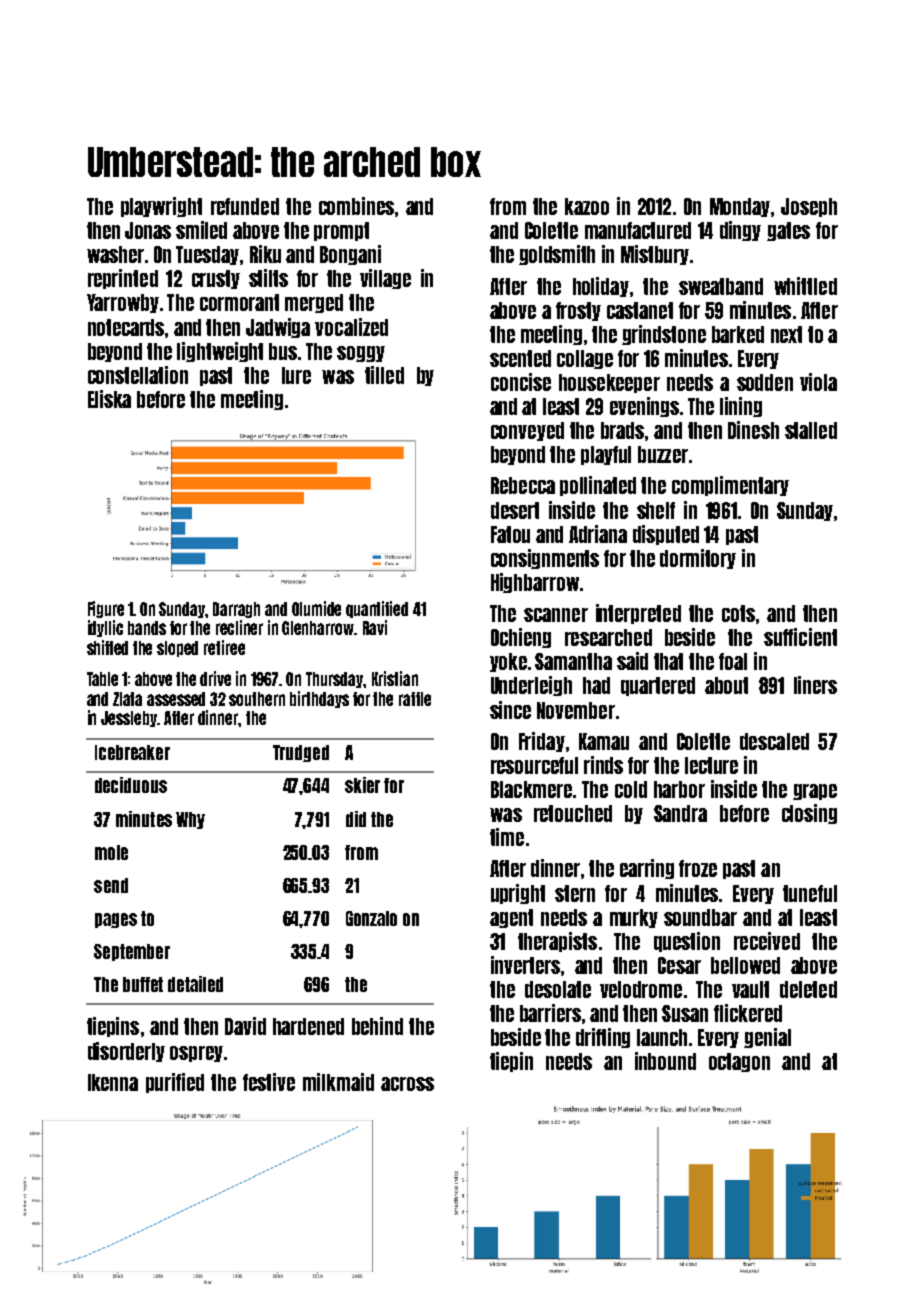 The height and width of the screenshot is (1311, 924). Describe the element at coordinates (109, 399) in the screenshot. I see `Eliska` at that location.
